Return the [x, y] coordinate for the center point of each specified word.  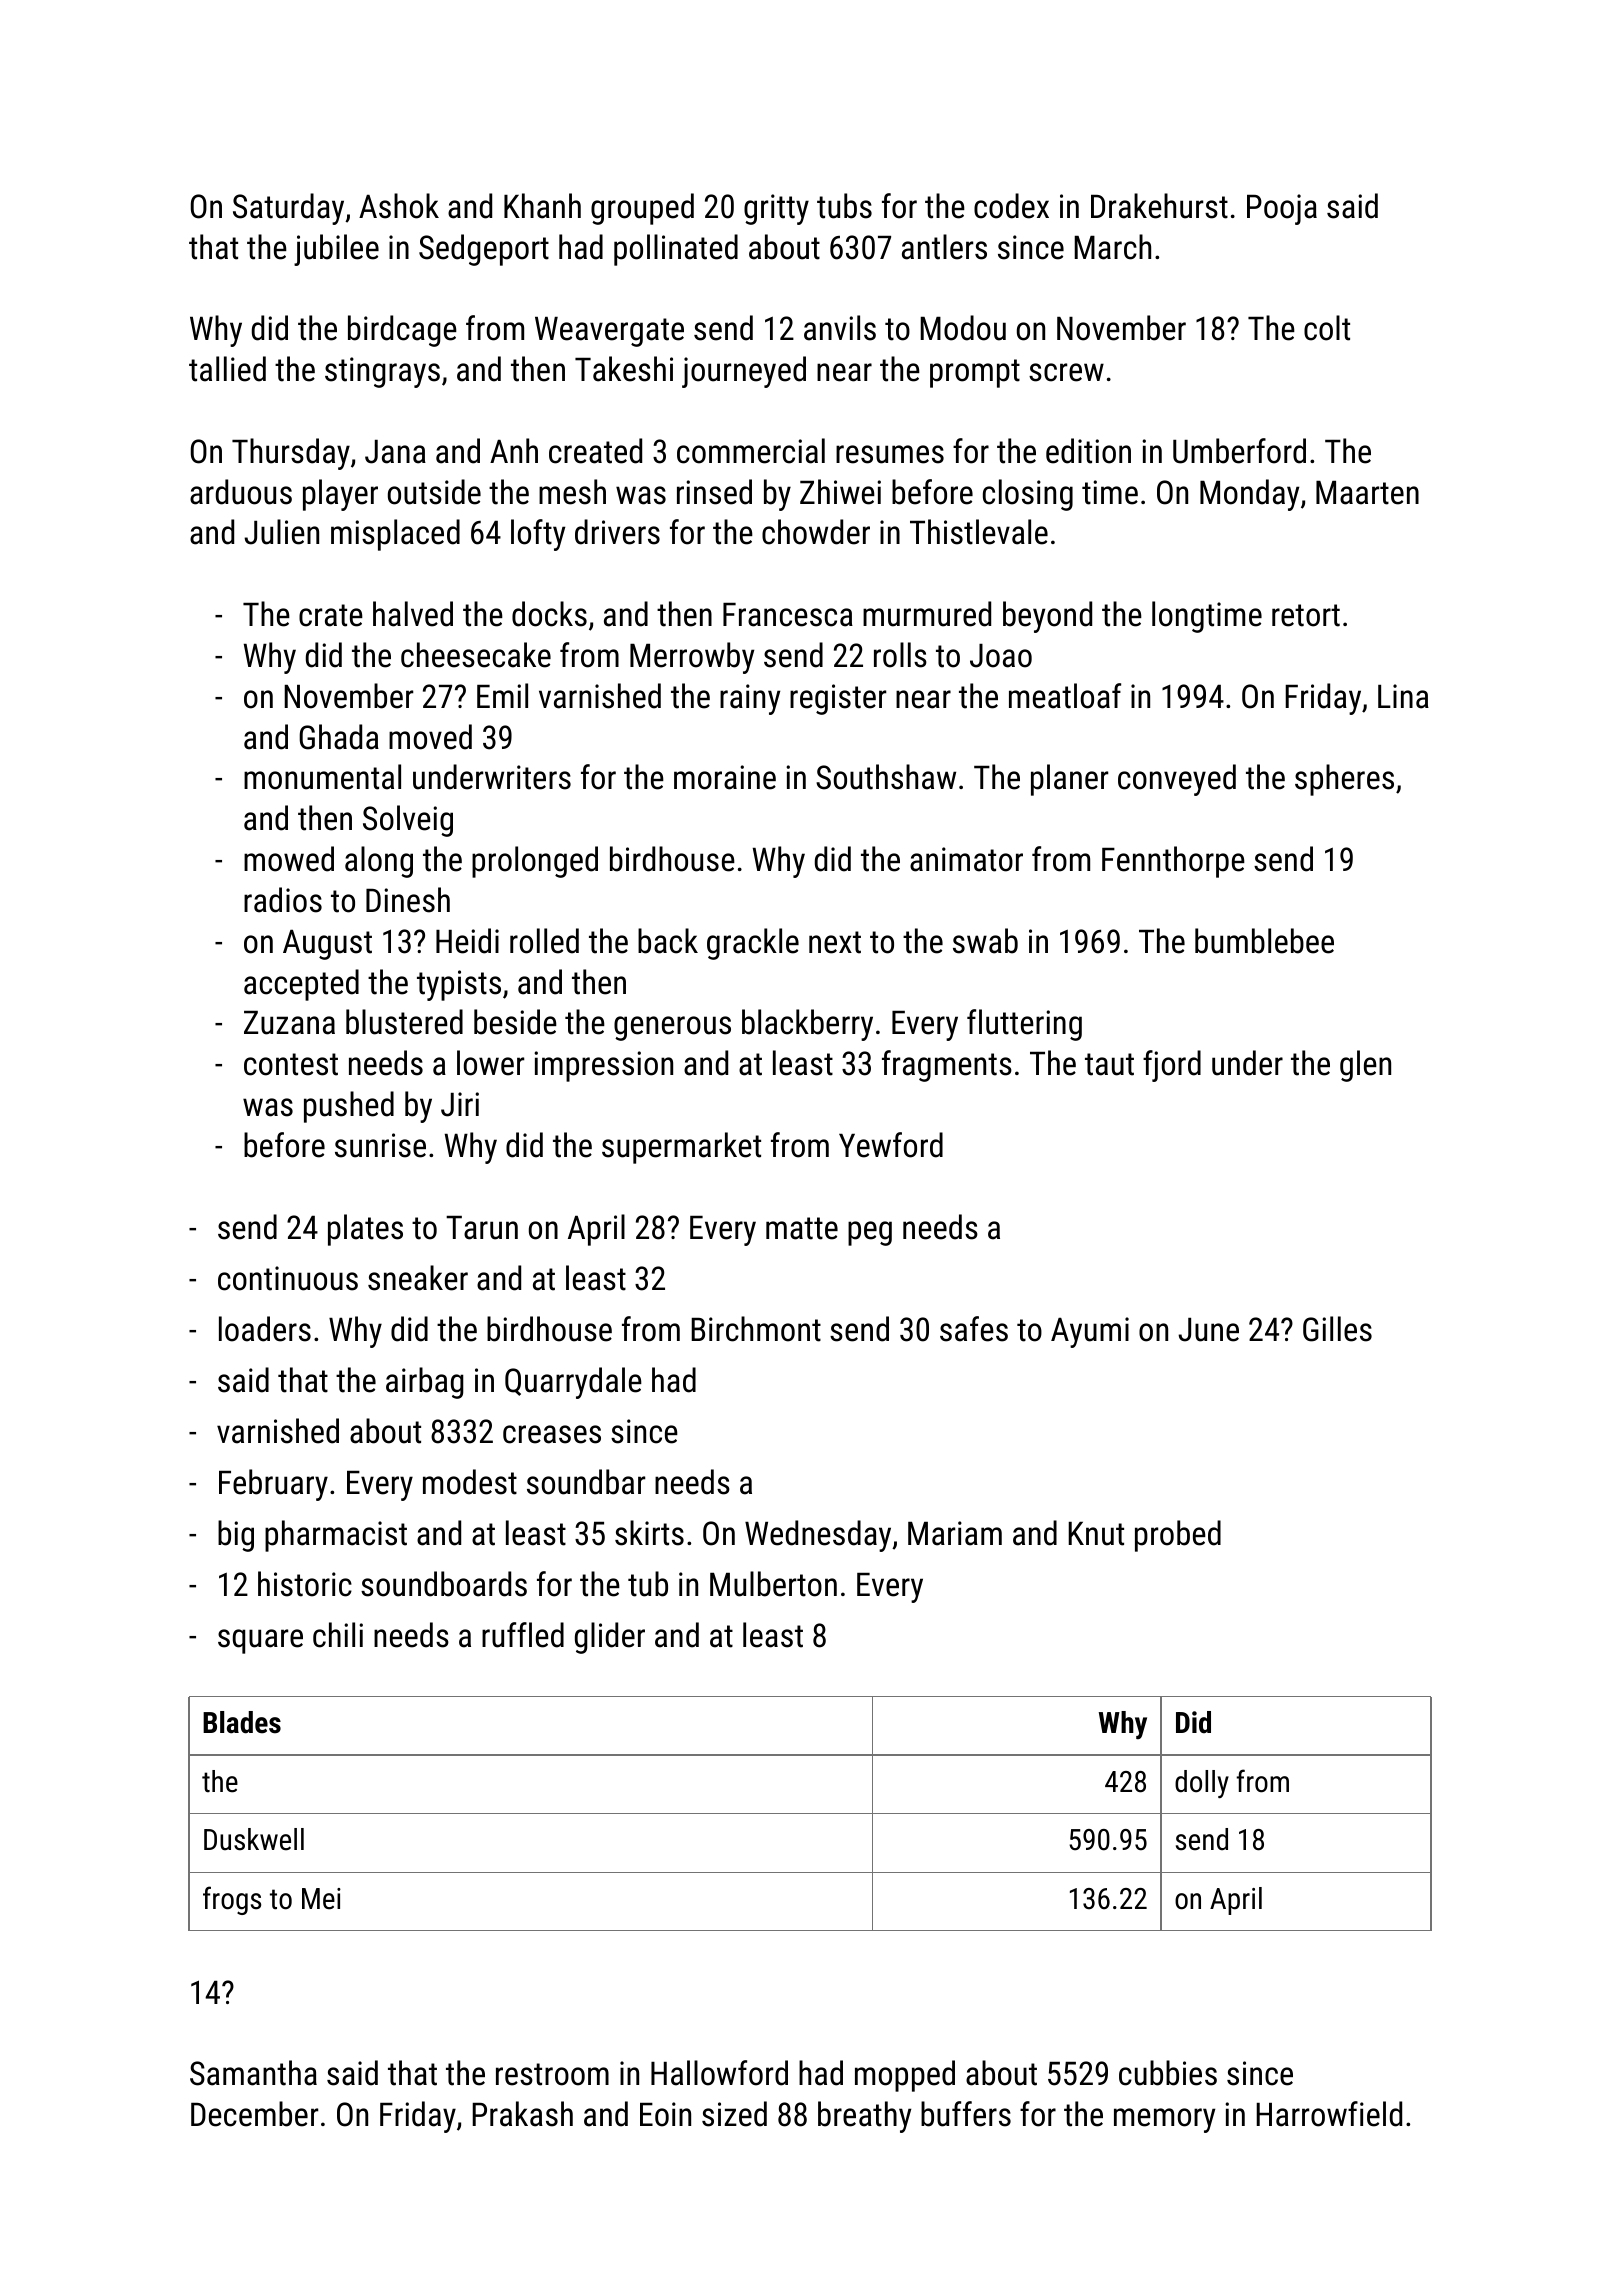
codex [1011, 206]
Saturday [288, 209]
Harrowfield [1329, 2114]
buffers [966, 2114]
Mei [321, 1899]
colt [1327, 328]
